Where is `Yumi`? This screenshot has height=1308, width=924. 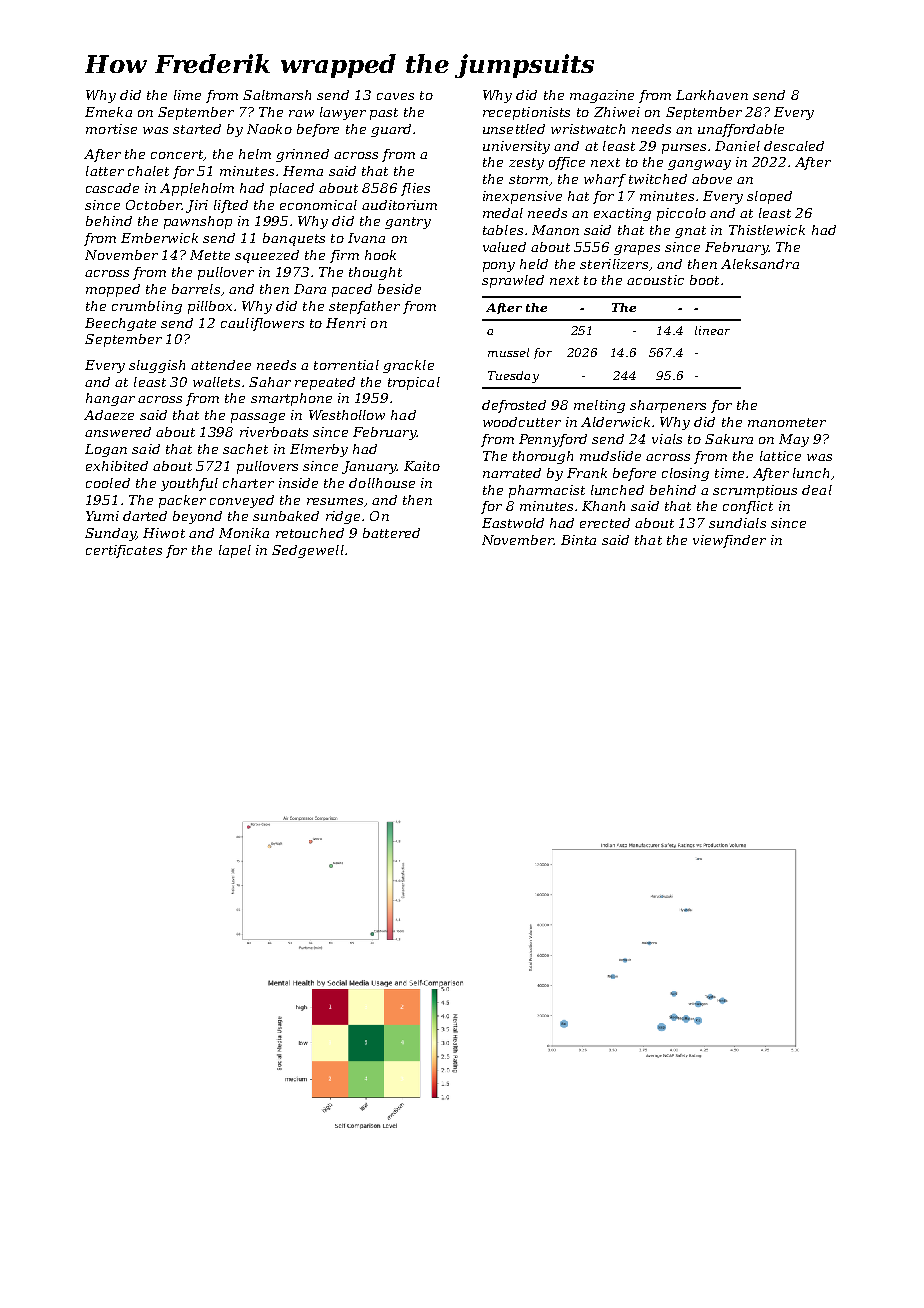
Yumi is located at coordinates (102, 516).
